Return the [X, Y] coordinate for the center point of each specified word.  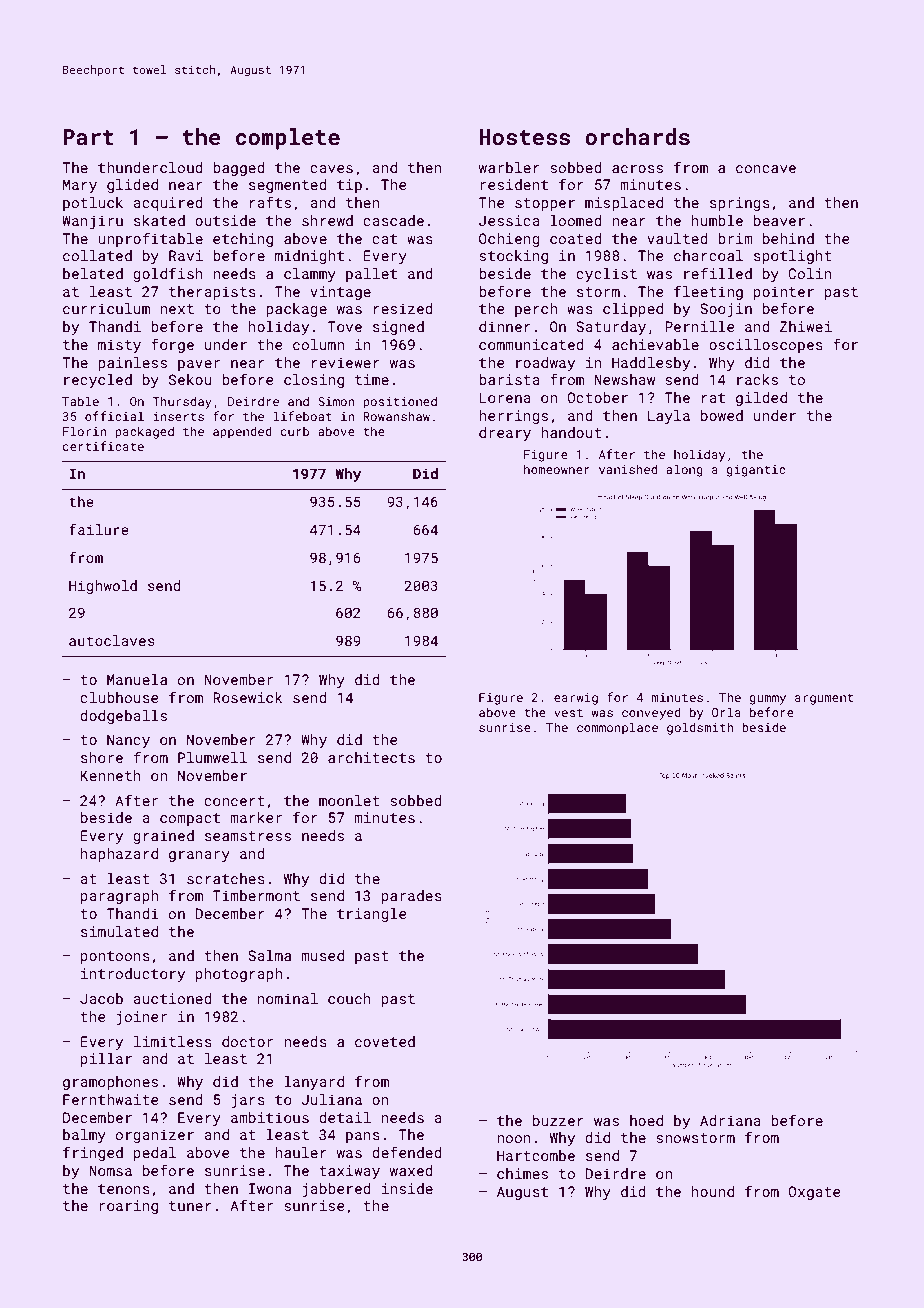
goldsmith [700, 728]
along [684, 470]
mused [322, 955]
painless [132, 364]
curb [295, 431]
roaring [128, 1207]
